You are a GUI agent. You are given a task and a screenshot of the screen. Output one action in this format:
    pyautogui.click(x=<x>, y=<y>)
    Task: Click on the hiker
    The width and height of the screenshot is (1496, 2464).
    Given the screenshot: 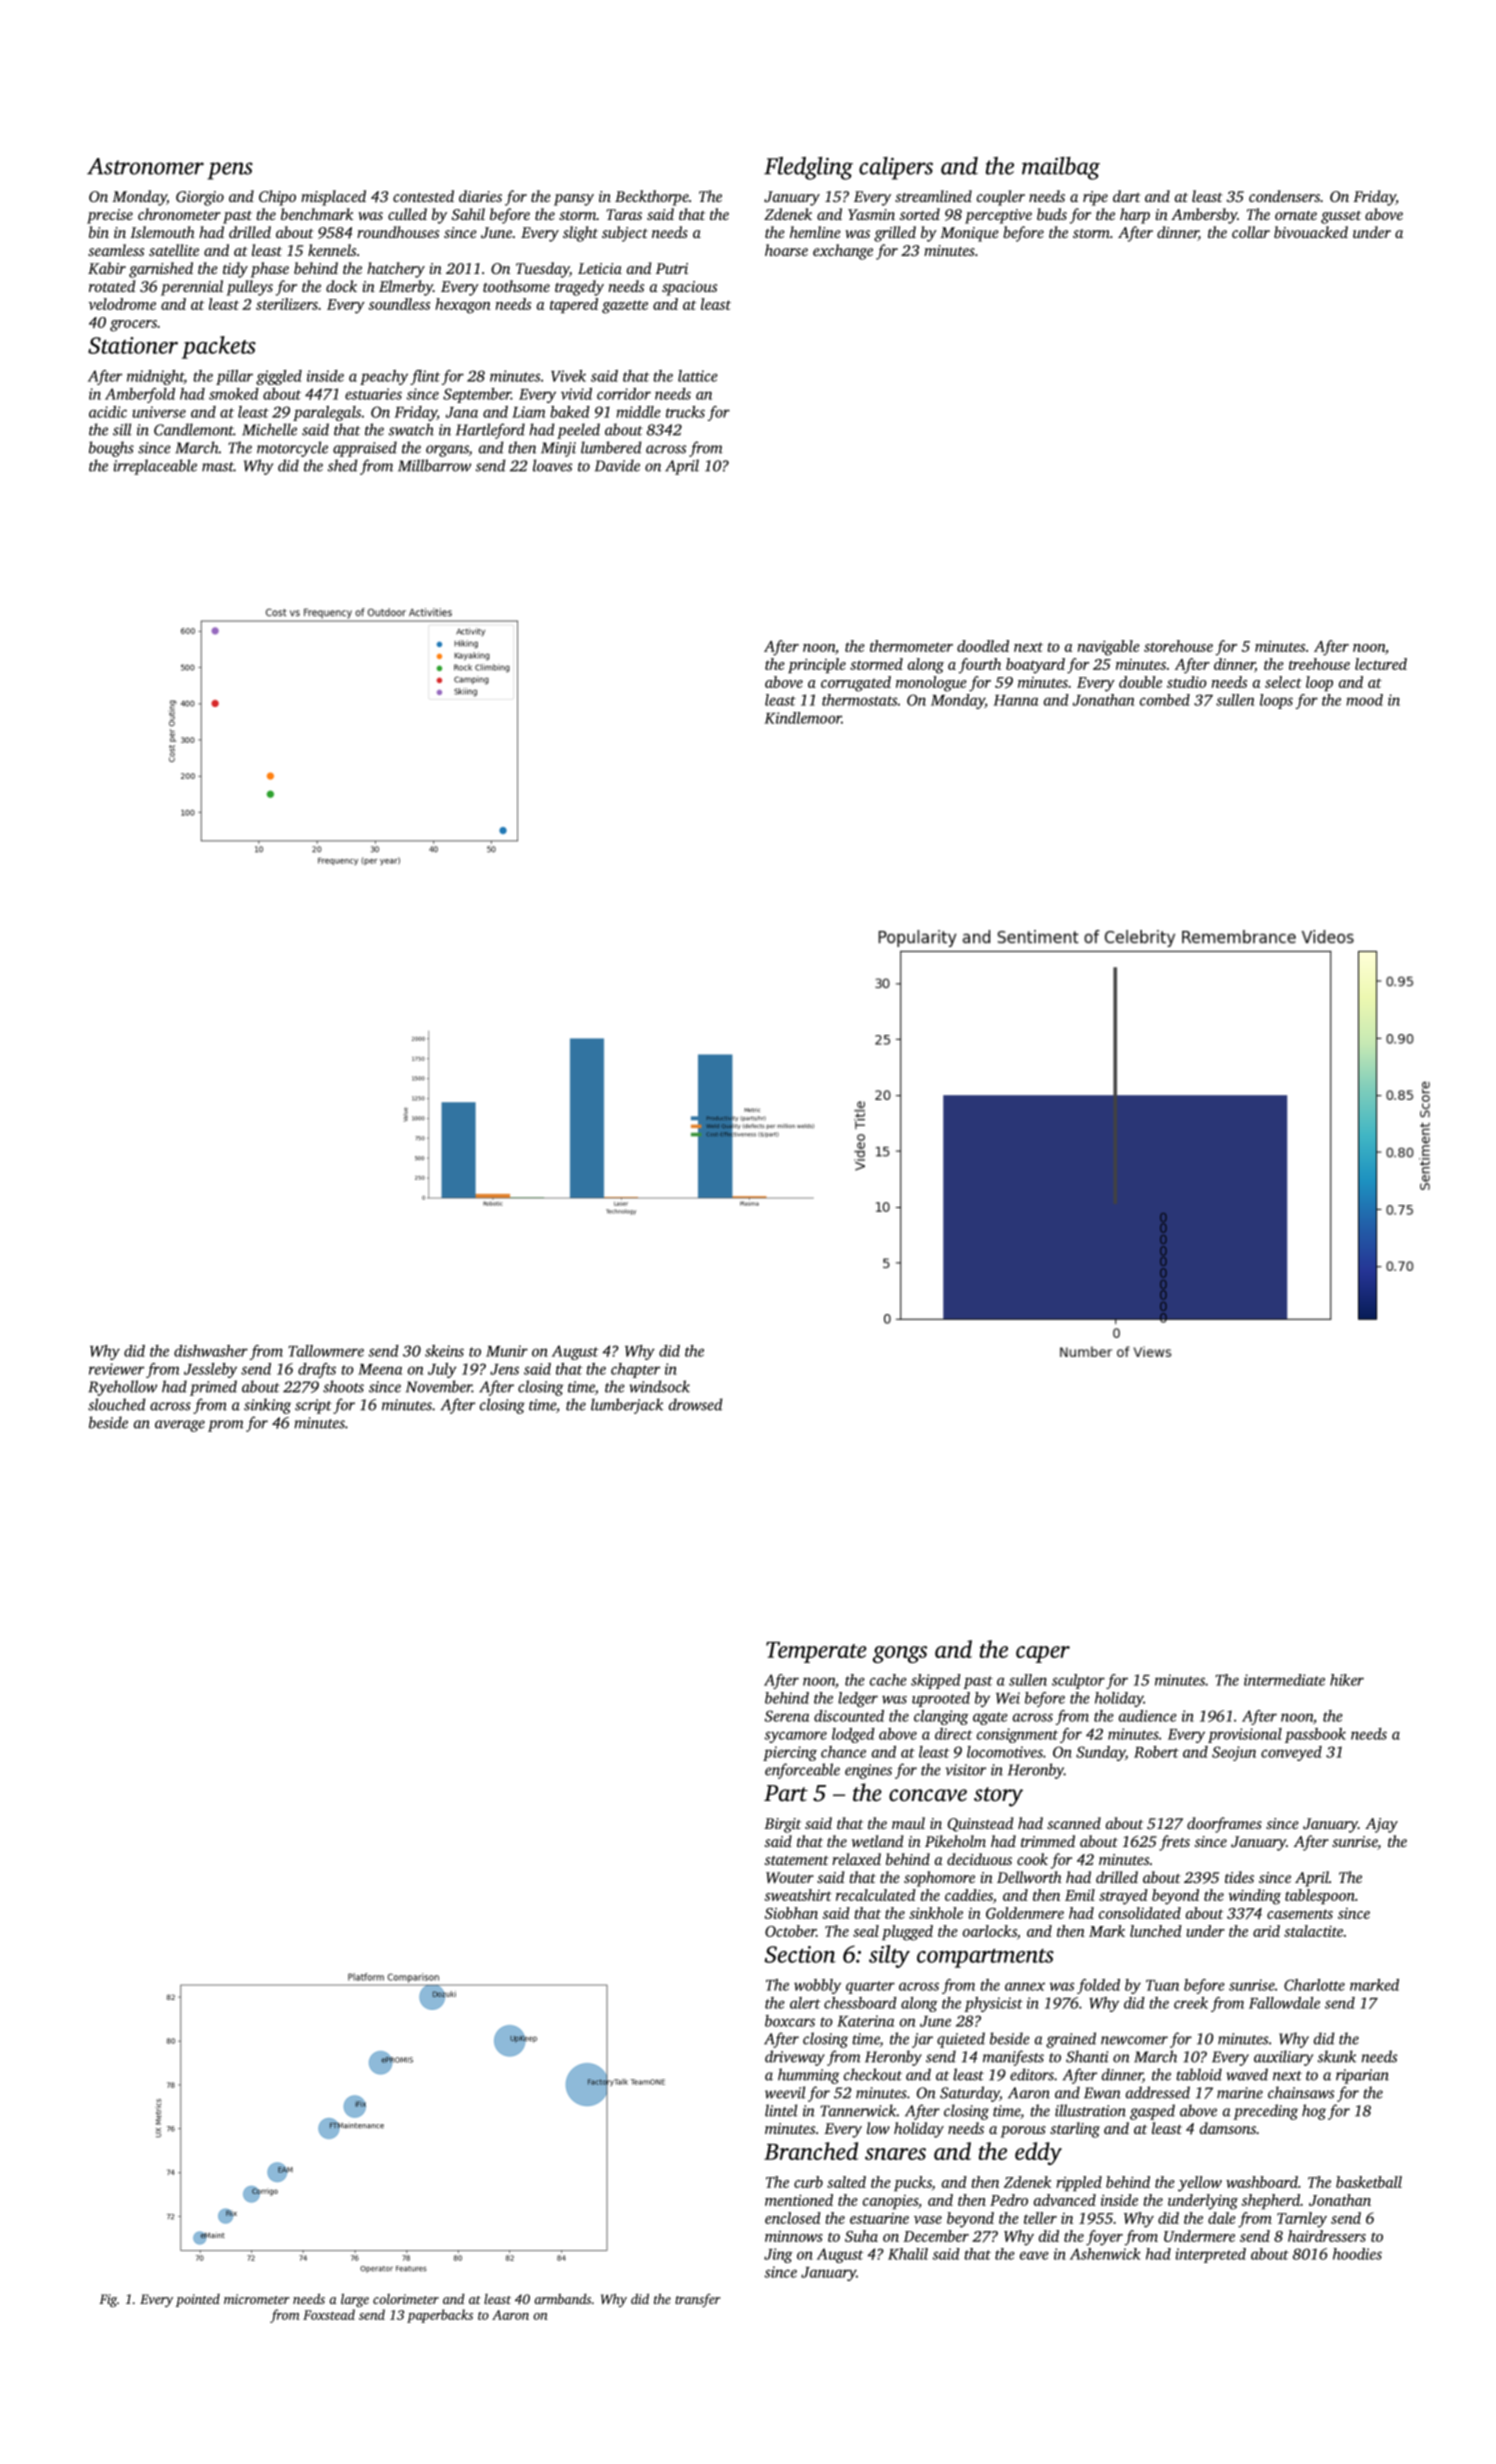 What is the action you would take?
    pyautogui.click(x=1347, y=1680)
